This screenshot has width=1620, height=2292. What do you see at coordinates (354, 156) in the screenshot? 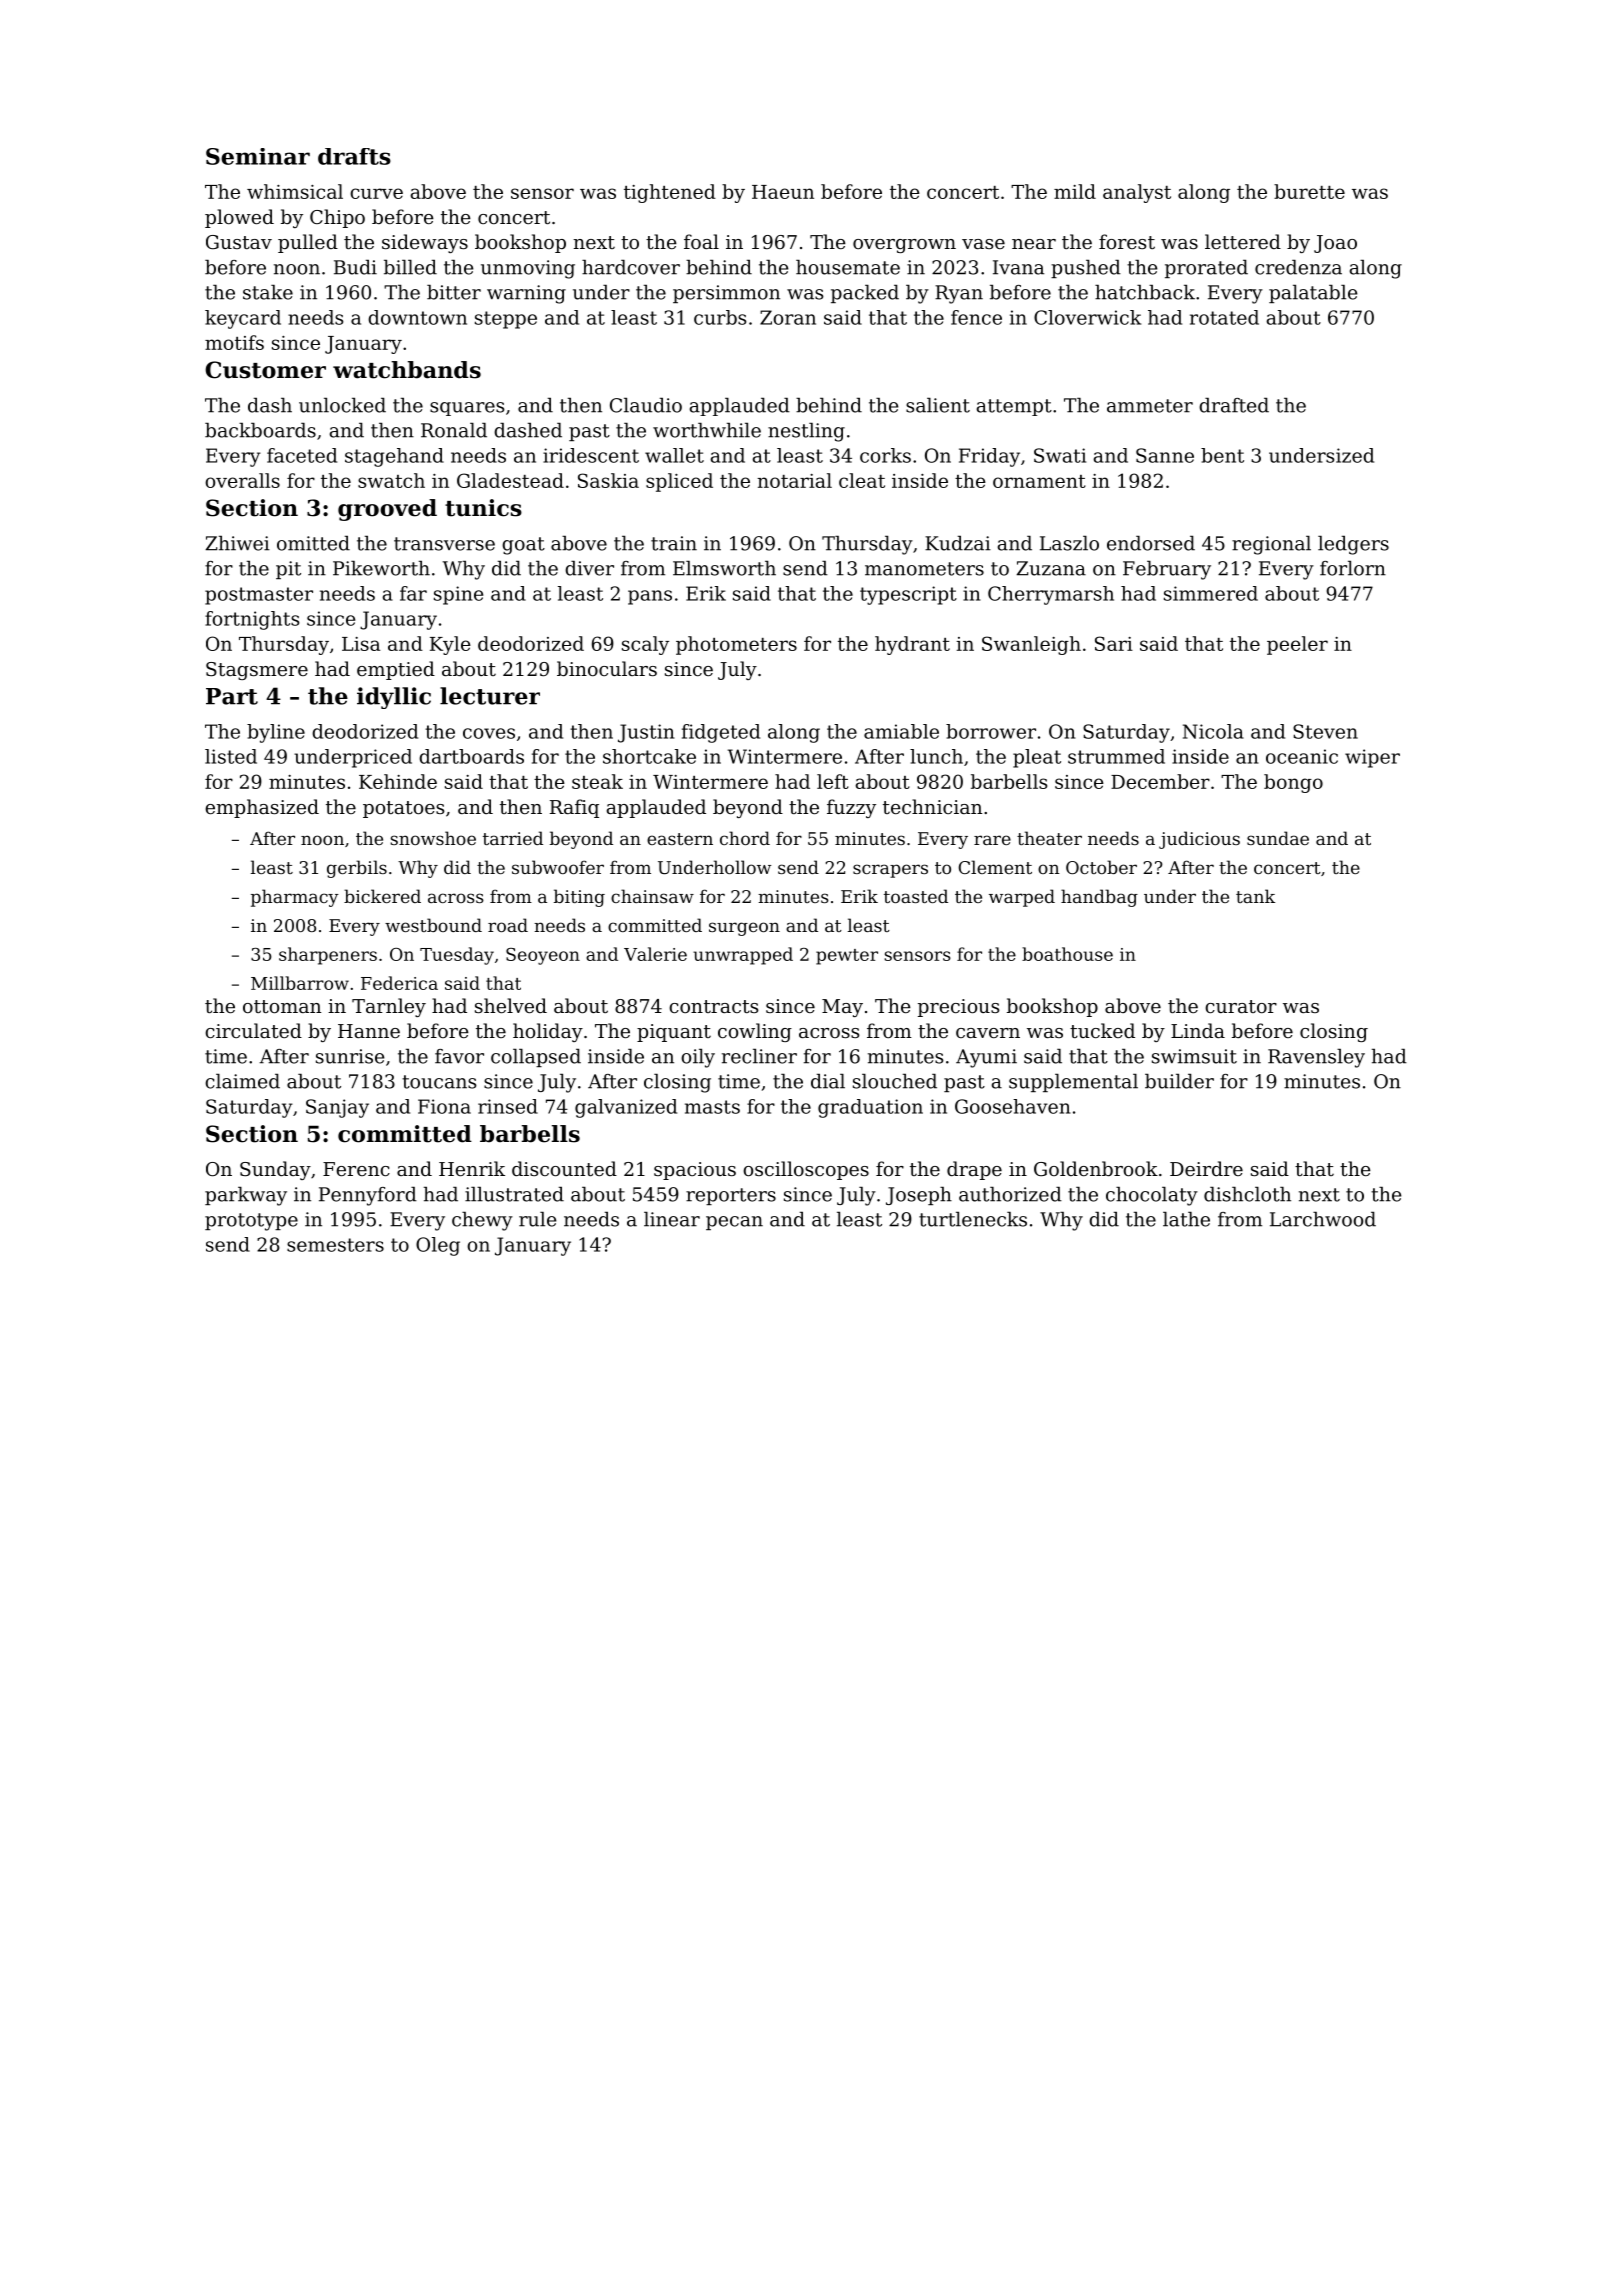
I see `drafts` at bounding box center [354, 156].
